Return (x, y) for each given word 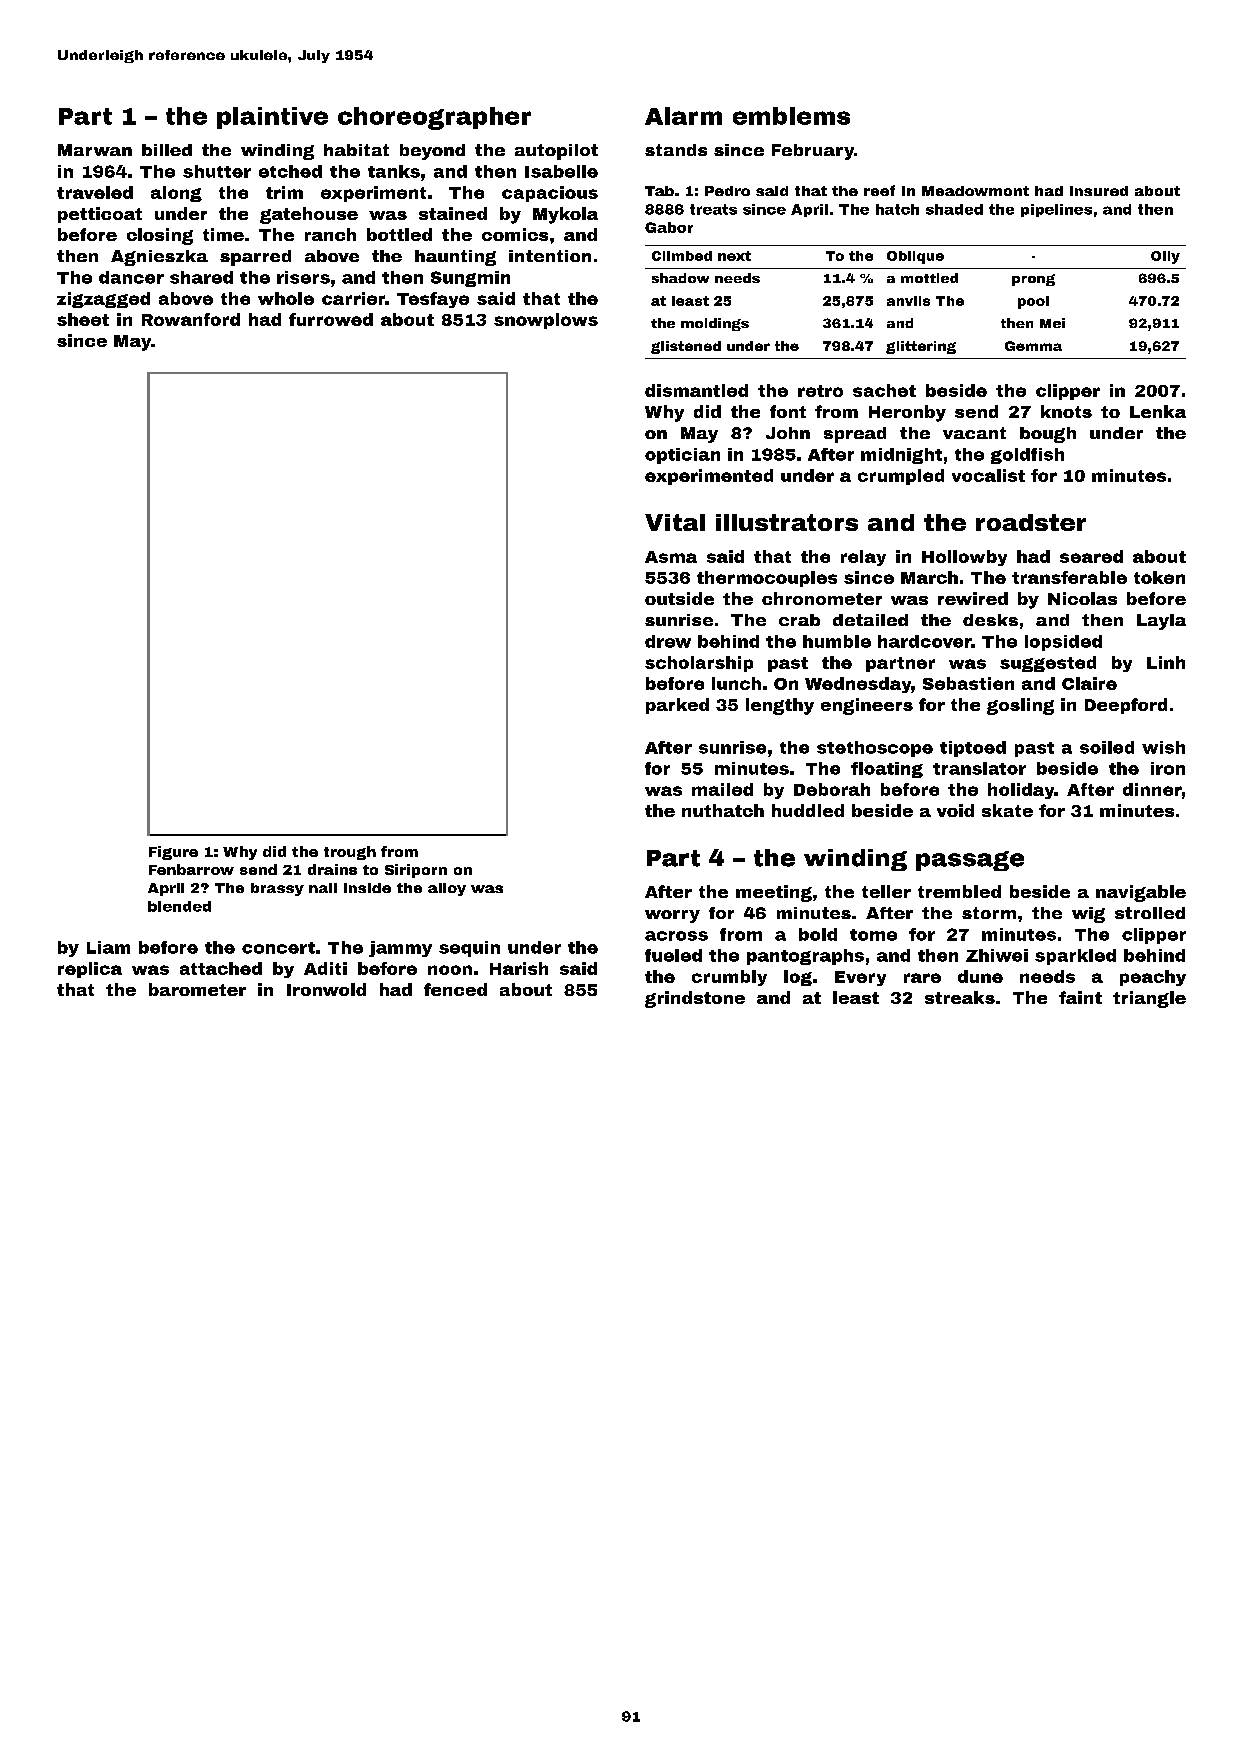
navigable (1141, 893)
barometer (197, 989)
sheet (83, 319)
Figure (173, 853)
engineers (867, 706)
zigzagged (103, 300)
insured (1099, 191)
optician (682, 456)
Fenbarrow (191, 869)
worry (672, 916)
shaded (954, 209)
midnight (901, 456)
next (734, 256)
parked (677, 706)
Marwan (95, 150)
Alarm (683, 116)
